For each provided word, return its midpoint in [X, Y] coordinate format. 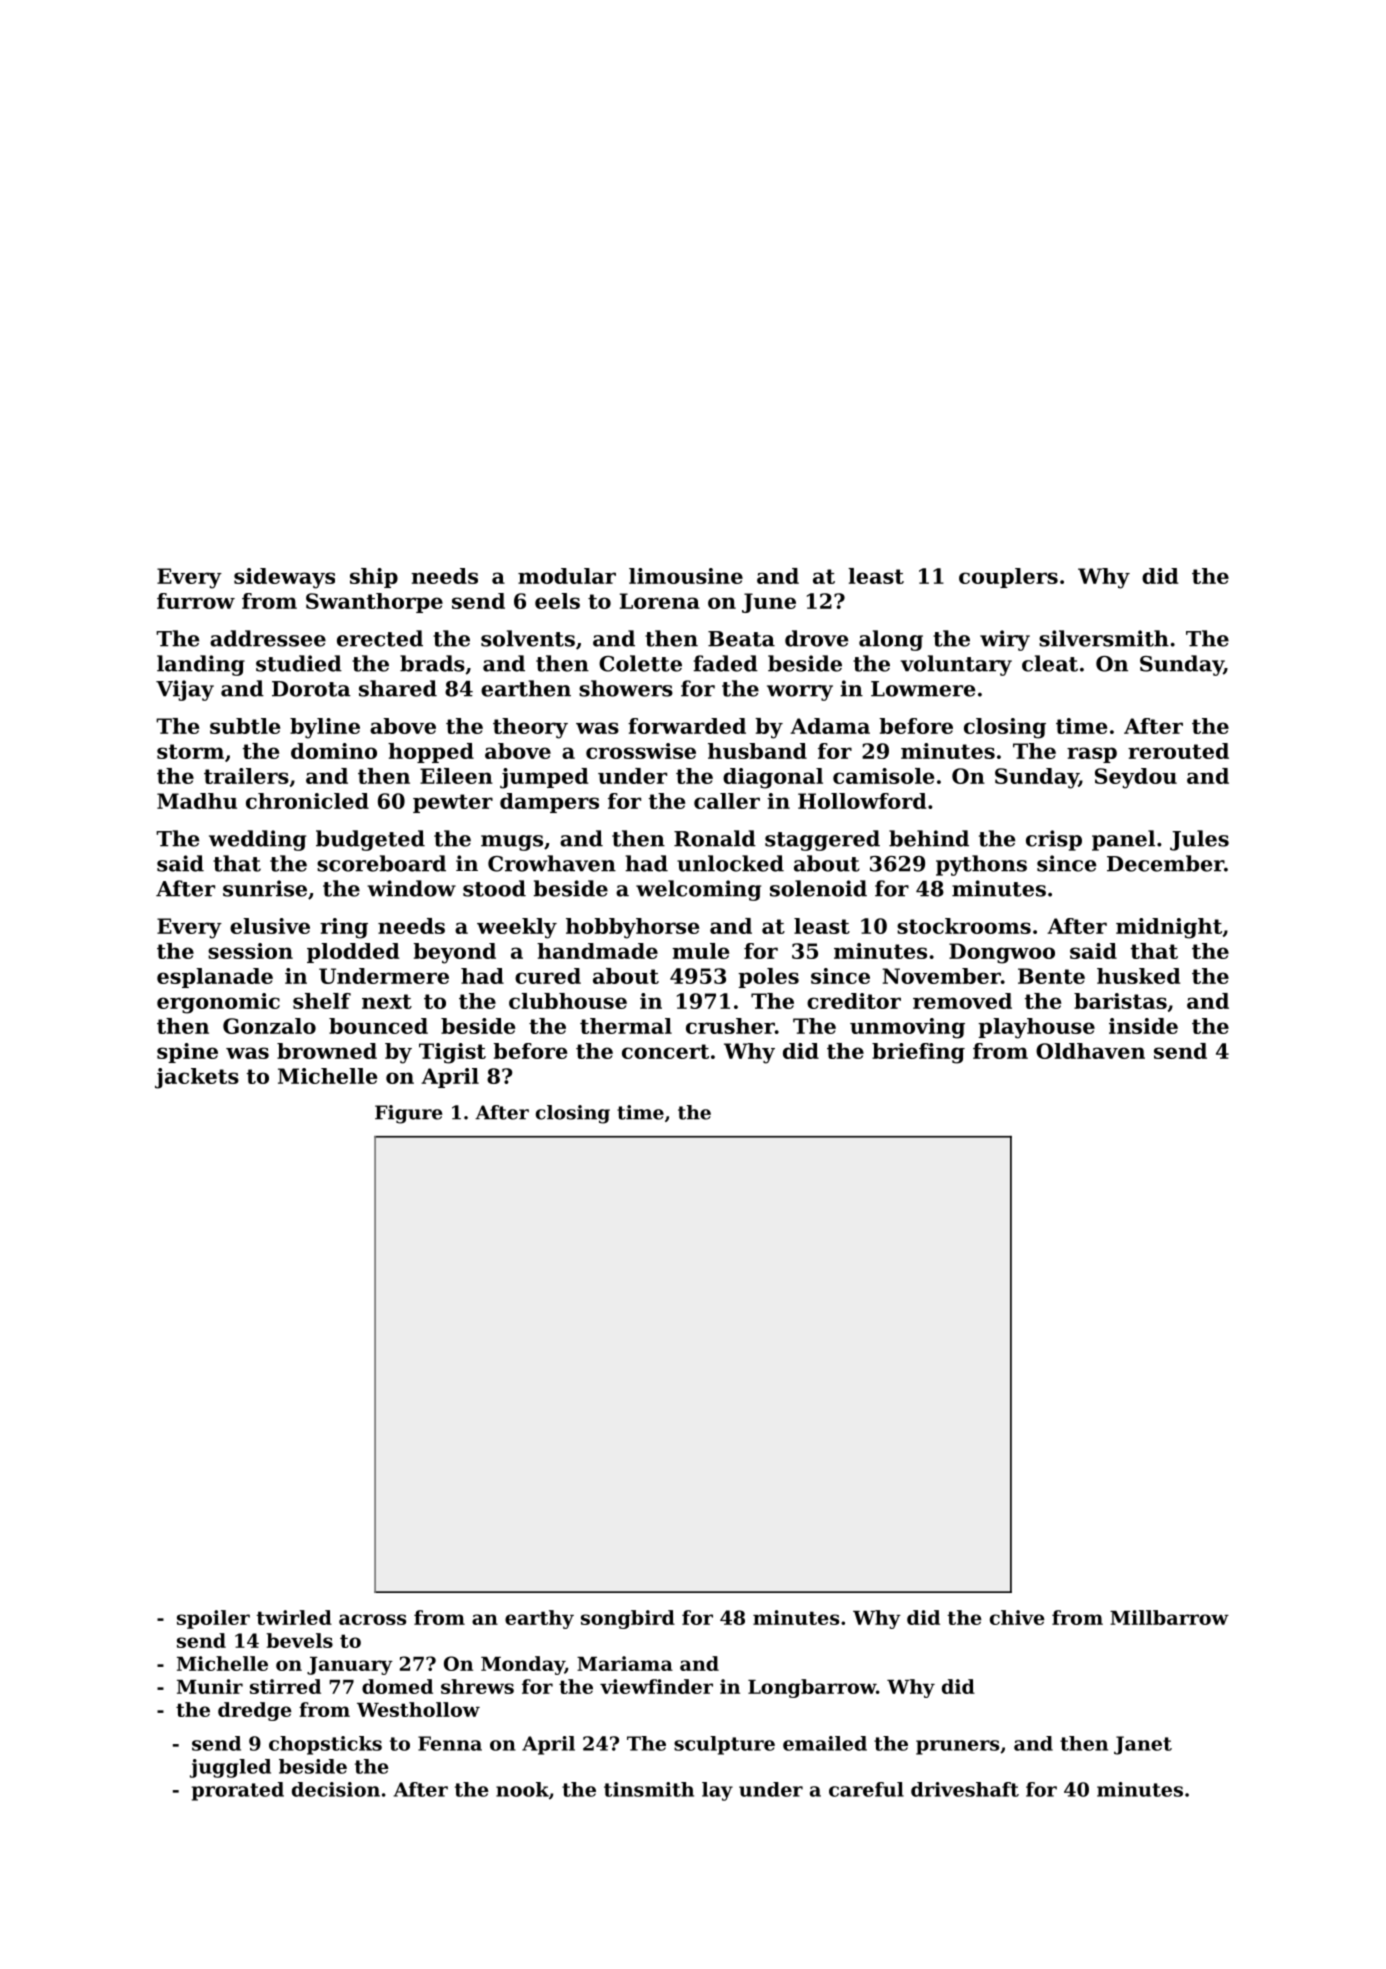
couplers [1008, 578]
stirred [285, 1686]
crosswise [641, 751]
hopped [431, 753]
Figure [408, 1114]
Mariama [625, 1663]
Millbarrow [1169, 1617]
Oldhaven [1090, 1051]
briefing [918, 1053]
